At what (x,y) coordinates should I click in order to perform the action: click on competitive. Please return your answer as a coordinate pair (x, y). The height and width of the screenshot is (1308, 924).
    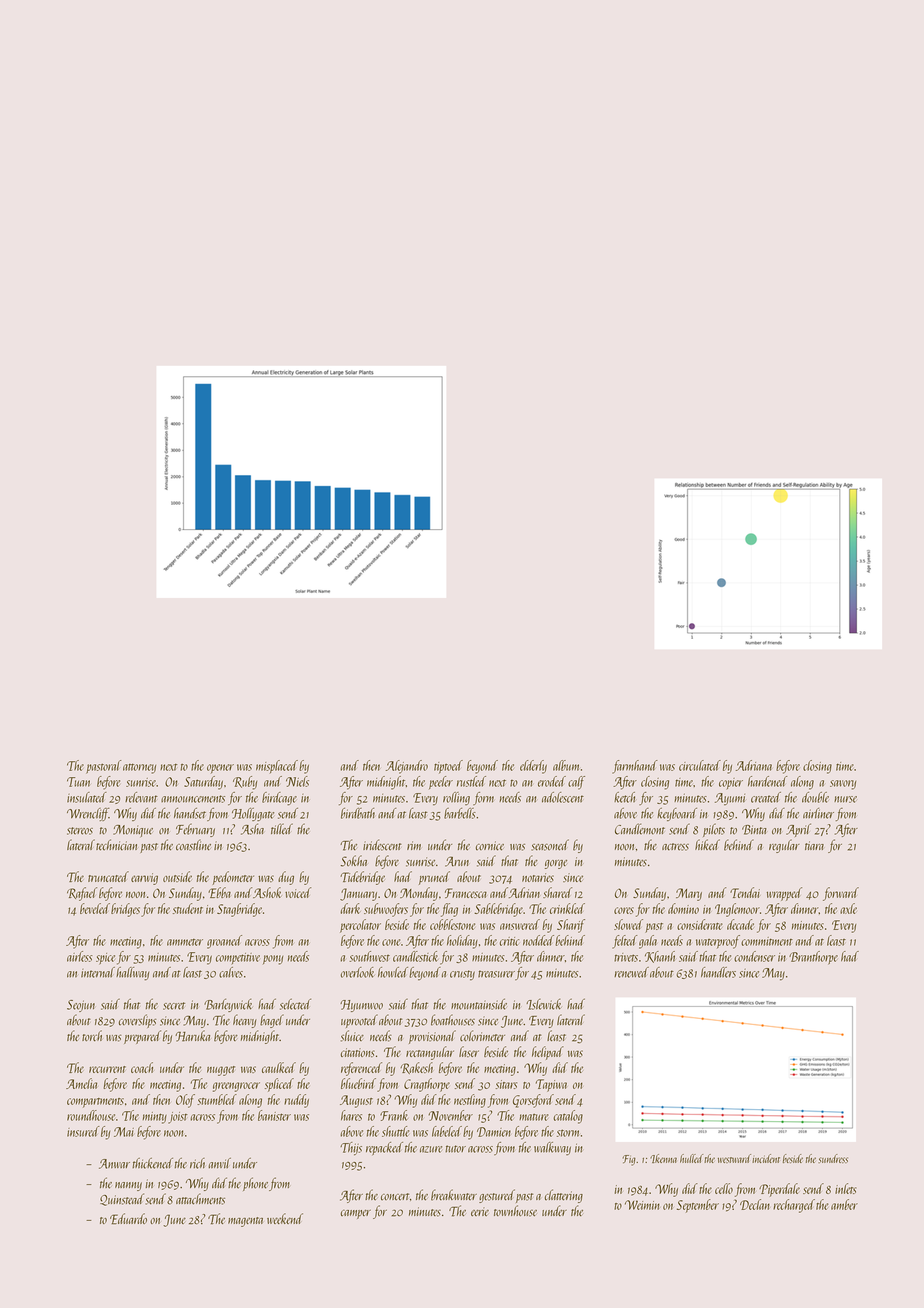
    Looking at the image, I should click on (238, 959).
